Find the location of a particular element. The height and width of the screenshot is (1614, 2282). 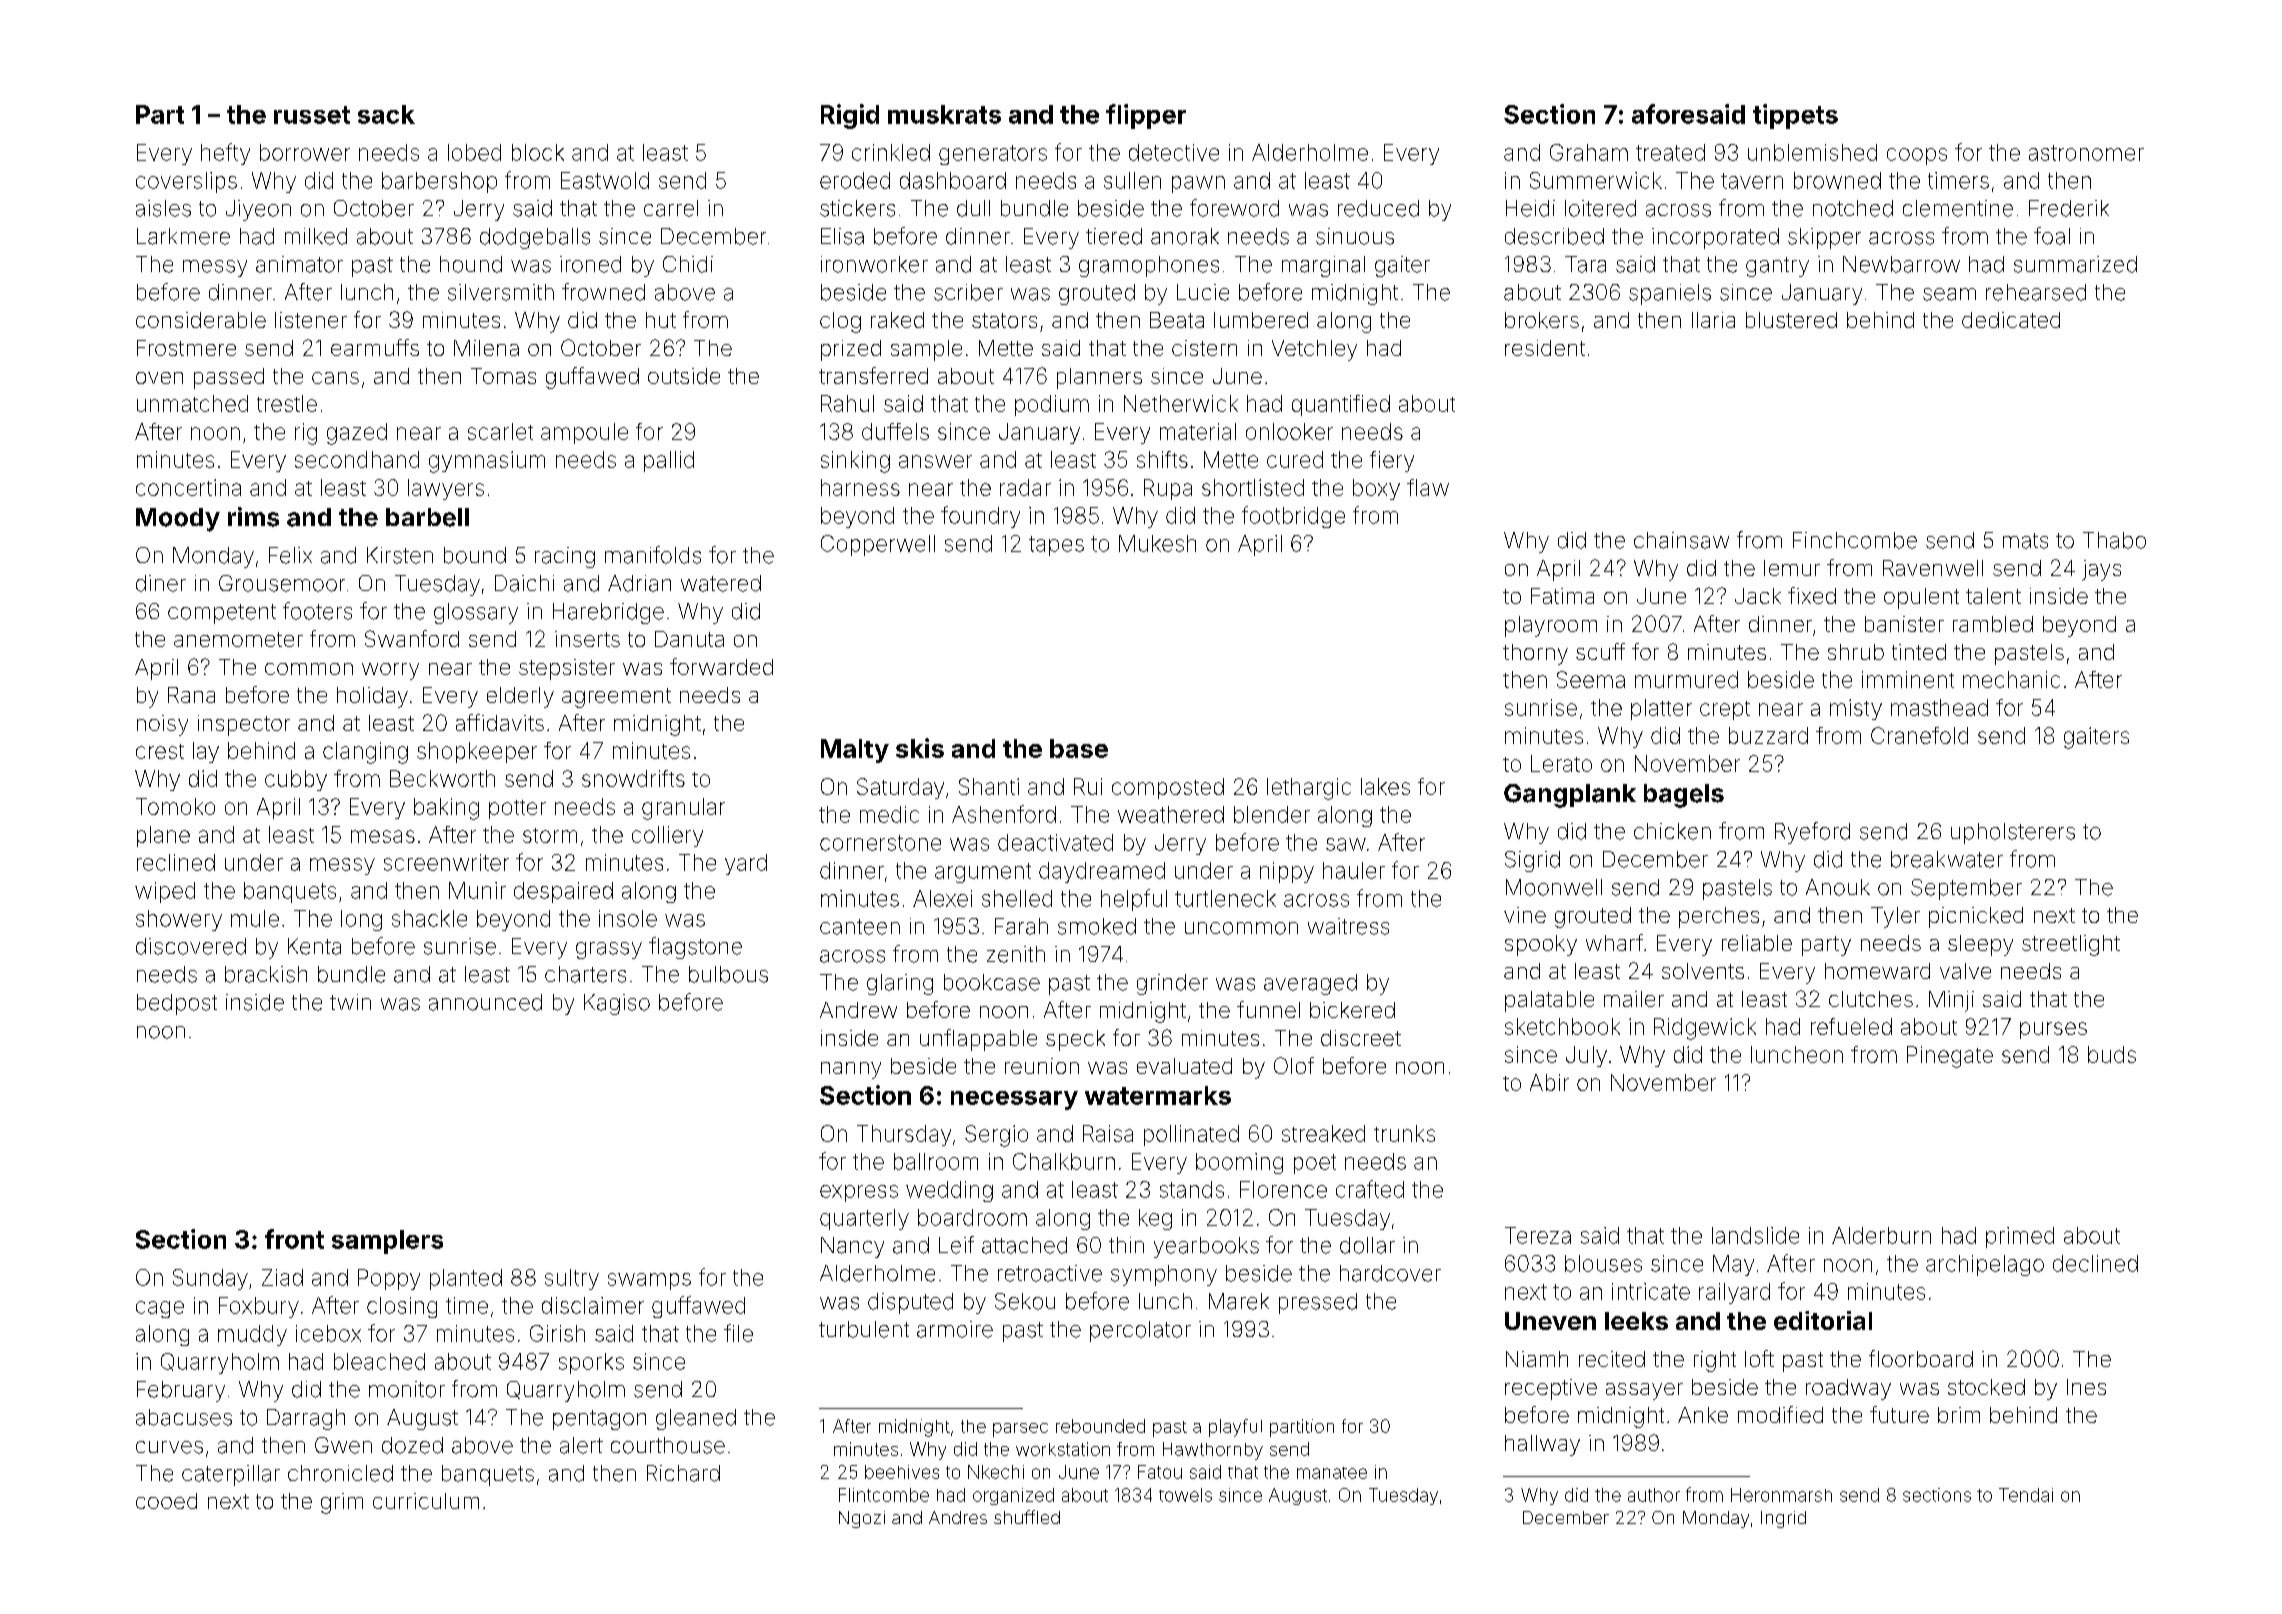

landslide is located at coordinates (1755, 1235).
